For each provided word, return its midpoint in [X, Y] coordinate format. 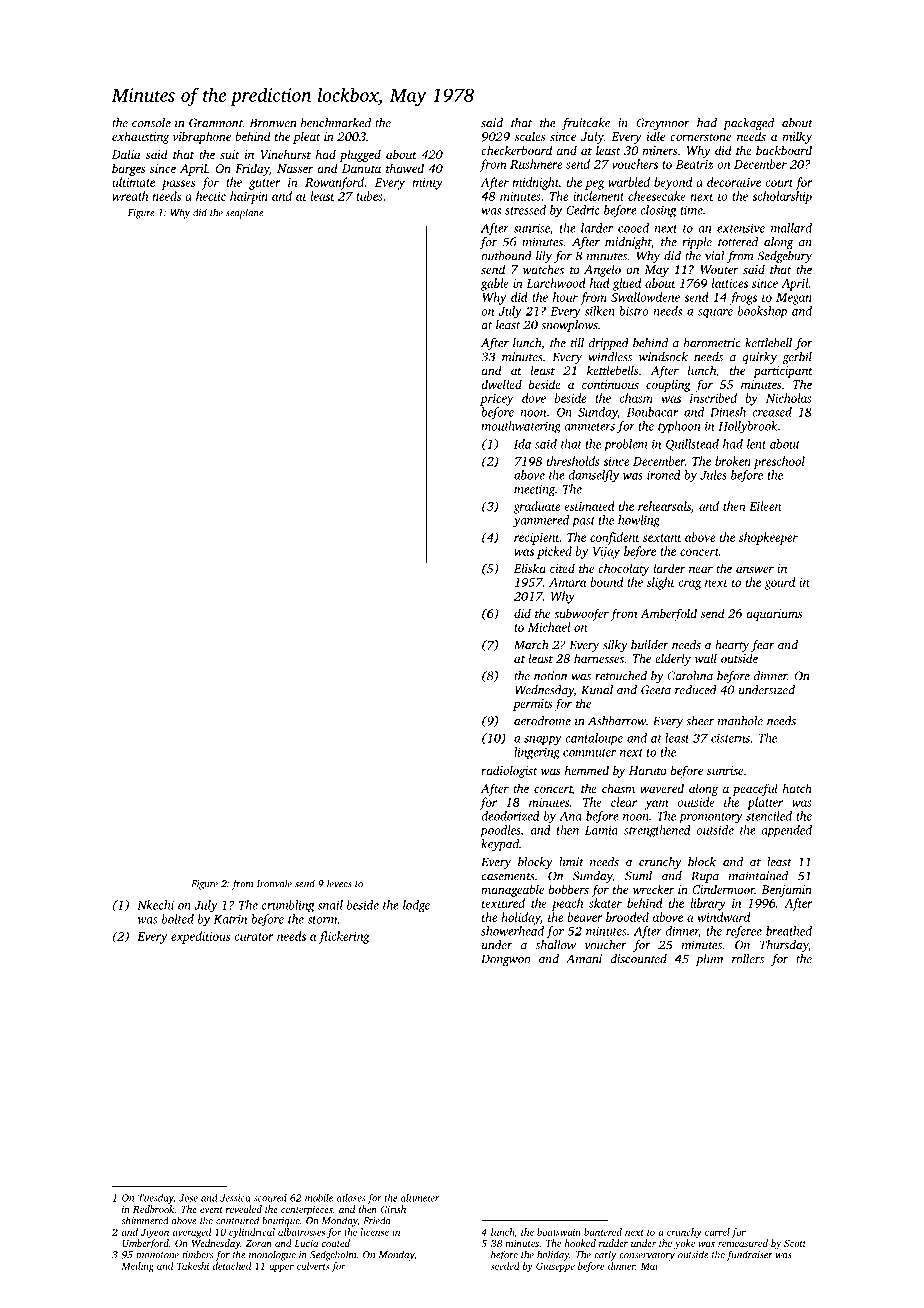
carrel [717, 1232]
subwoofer [581, 614]
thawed [405, 168]
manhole [740, 721]
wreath [130, 196]
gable [495, 284]
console [151, 123]
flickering [344, 937]
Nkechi [155, 905]
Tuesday [155, 1199]
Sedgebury [785, 257]
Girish [393, 1209]
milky [797, 137]
